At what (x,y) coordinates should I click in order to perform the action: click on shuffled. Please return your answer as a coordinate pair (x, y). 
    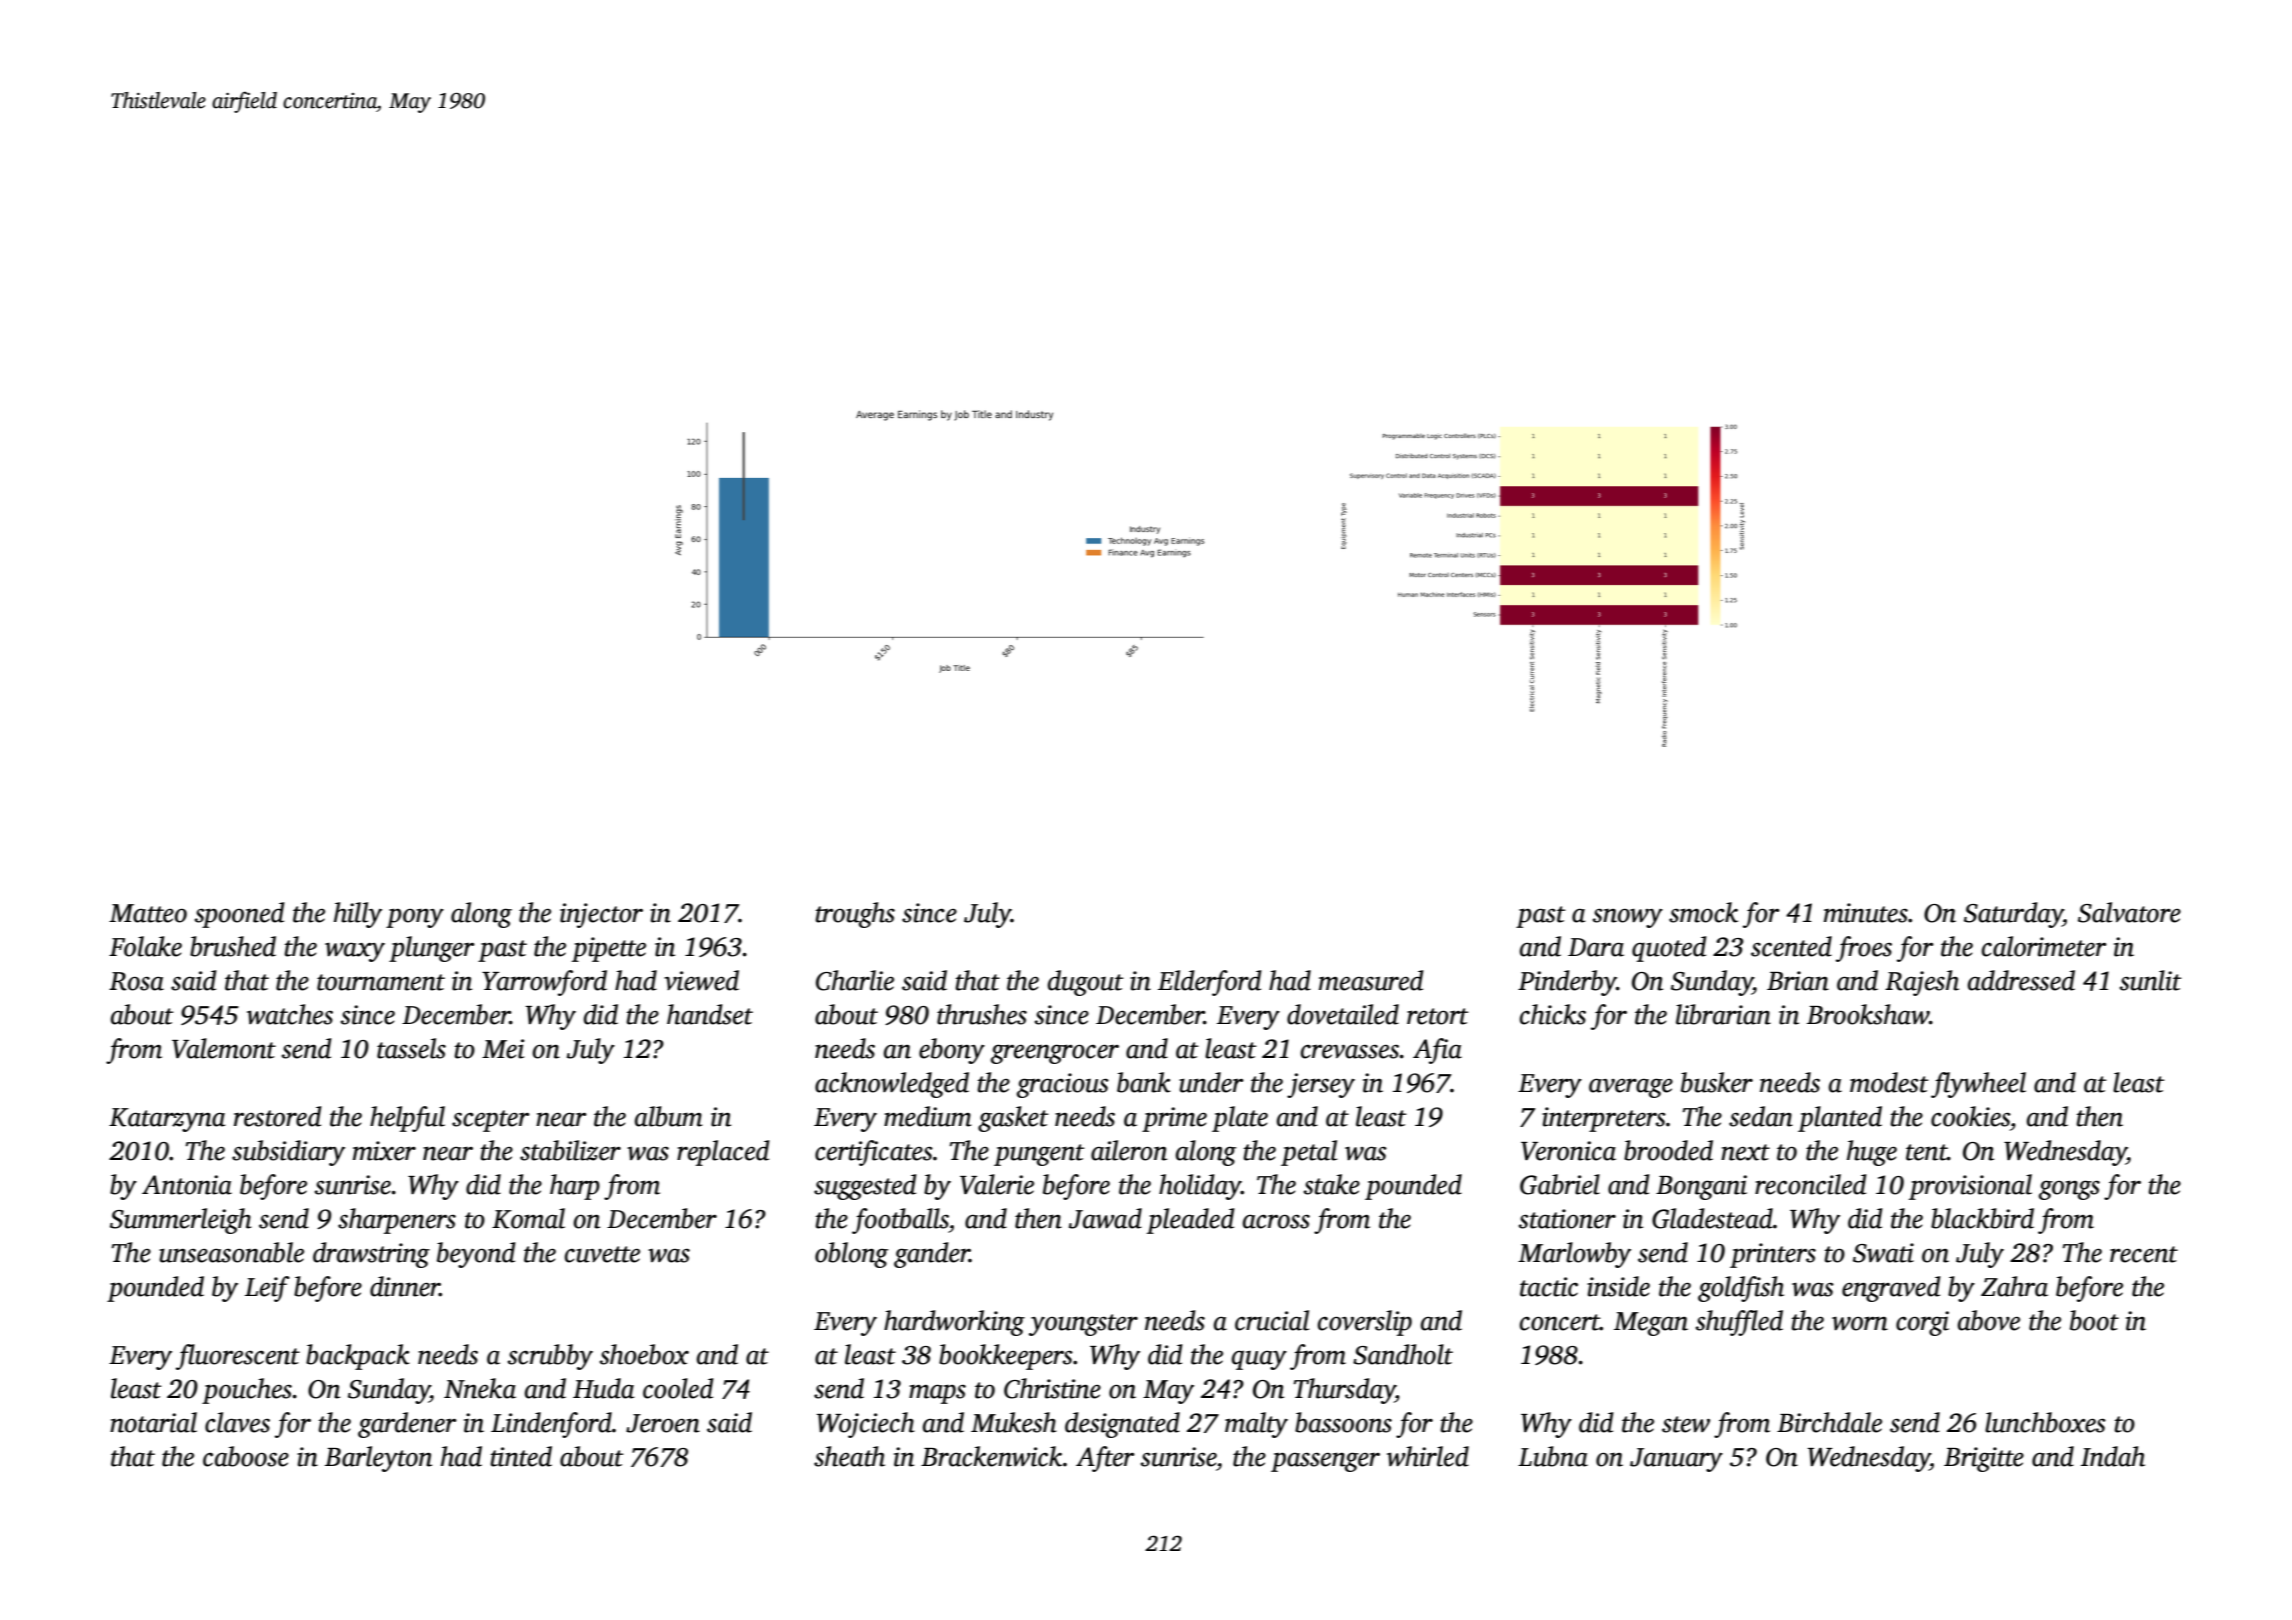
    Looking at the image, I should click on (1739, 1323).
